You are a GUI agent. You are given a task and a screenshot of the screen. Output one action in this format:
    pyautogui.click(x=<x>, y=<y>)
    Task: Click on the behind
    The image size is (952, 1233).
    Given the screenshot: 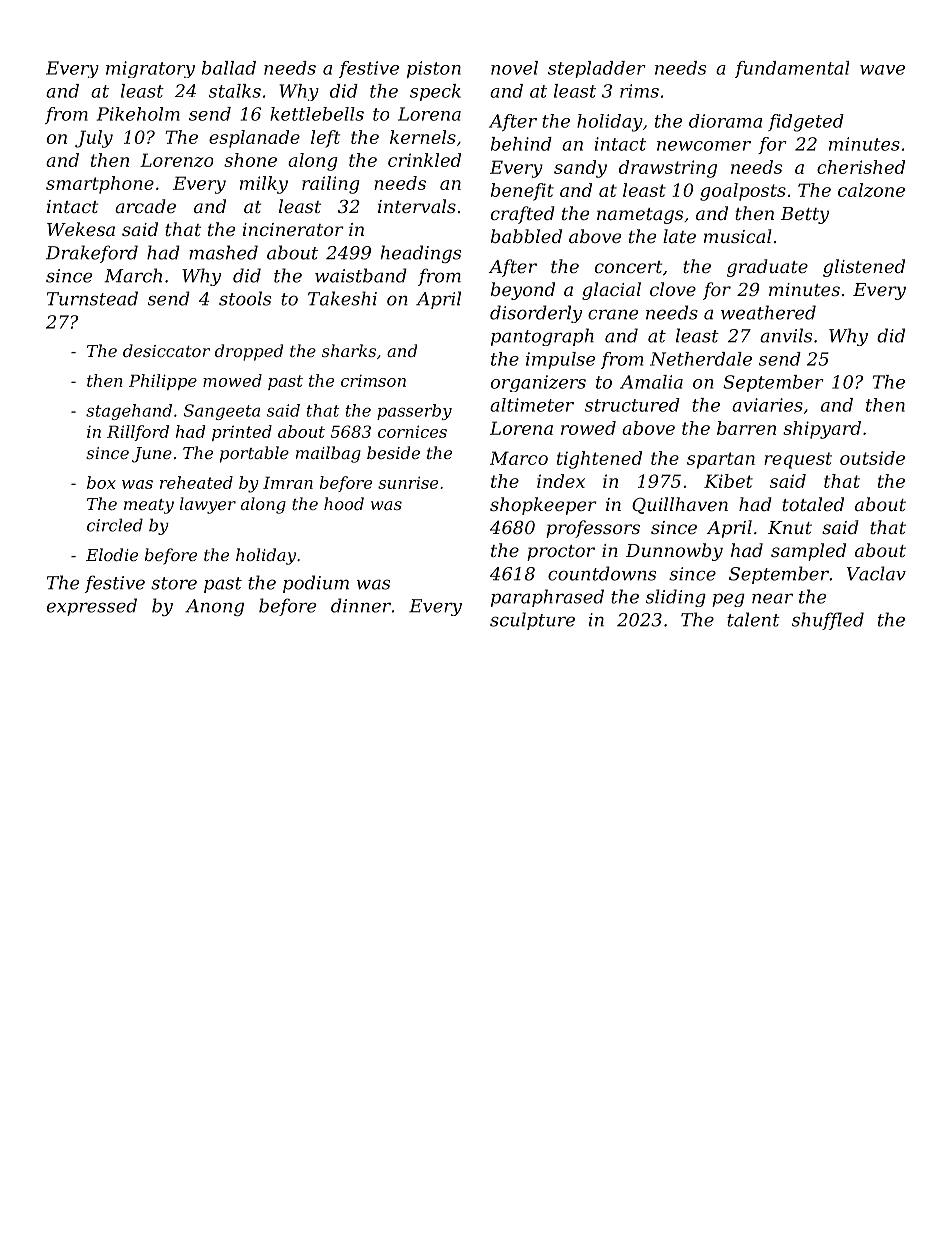 What is the action you would take?
    pyautogui.click(x=521, y=144)
